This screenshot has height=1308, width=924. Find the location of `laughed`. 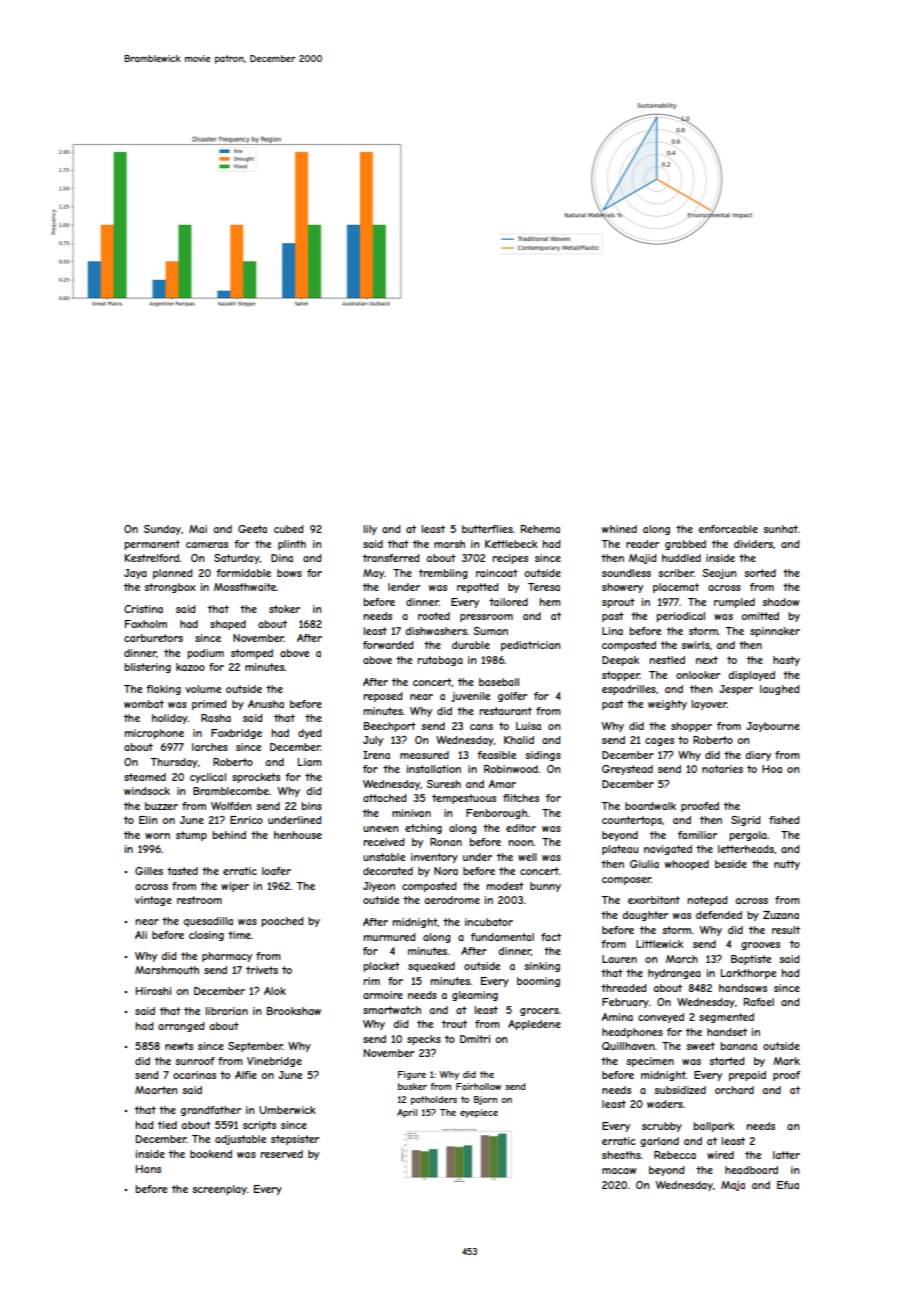

laughed is located at coordinates (780, 690).
